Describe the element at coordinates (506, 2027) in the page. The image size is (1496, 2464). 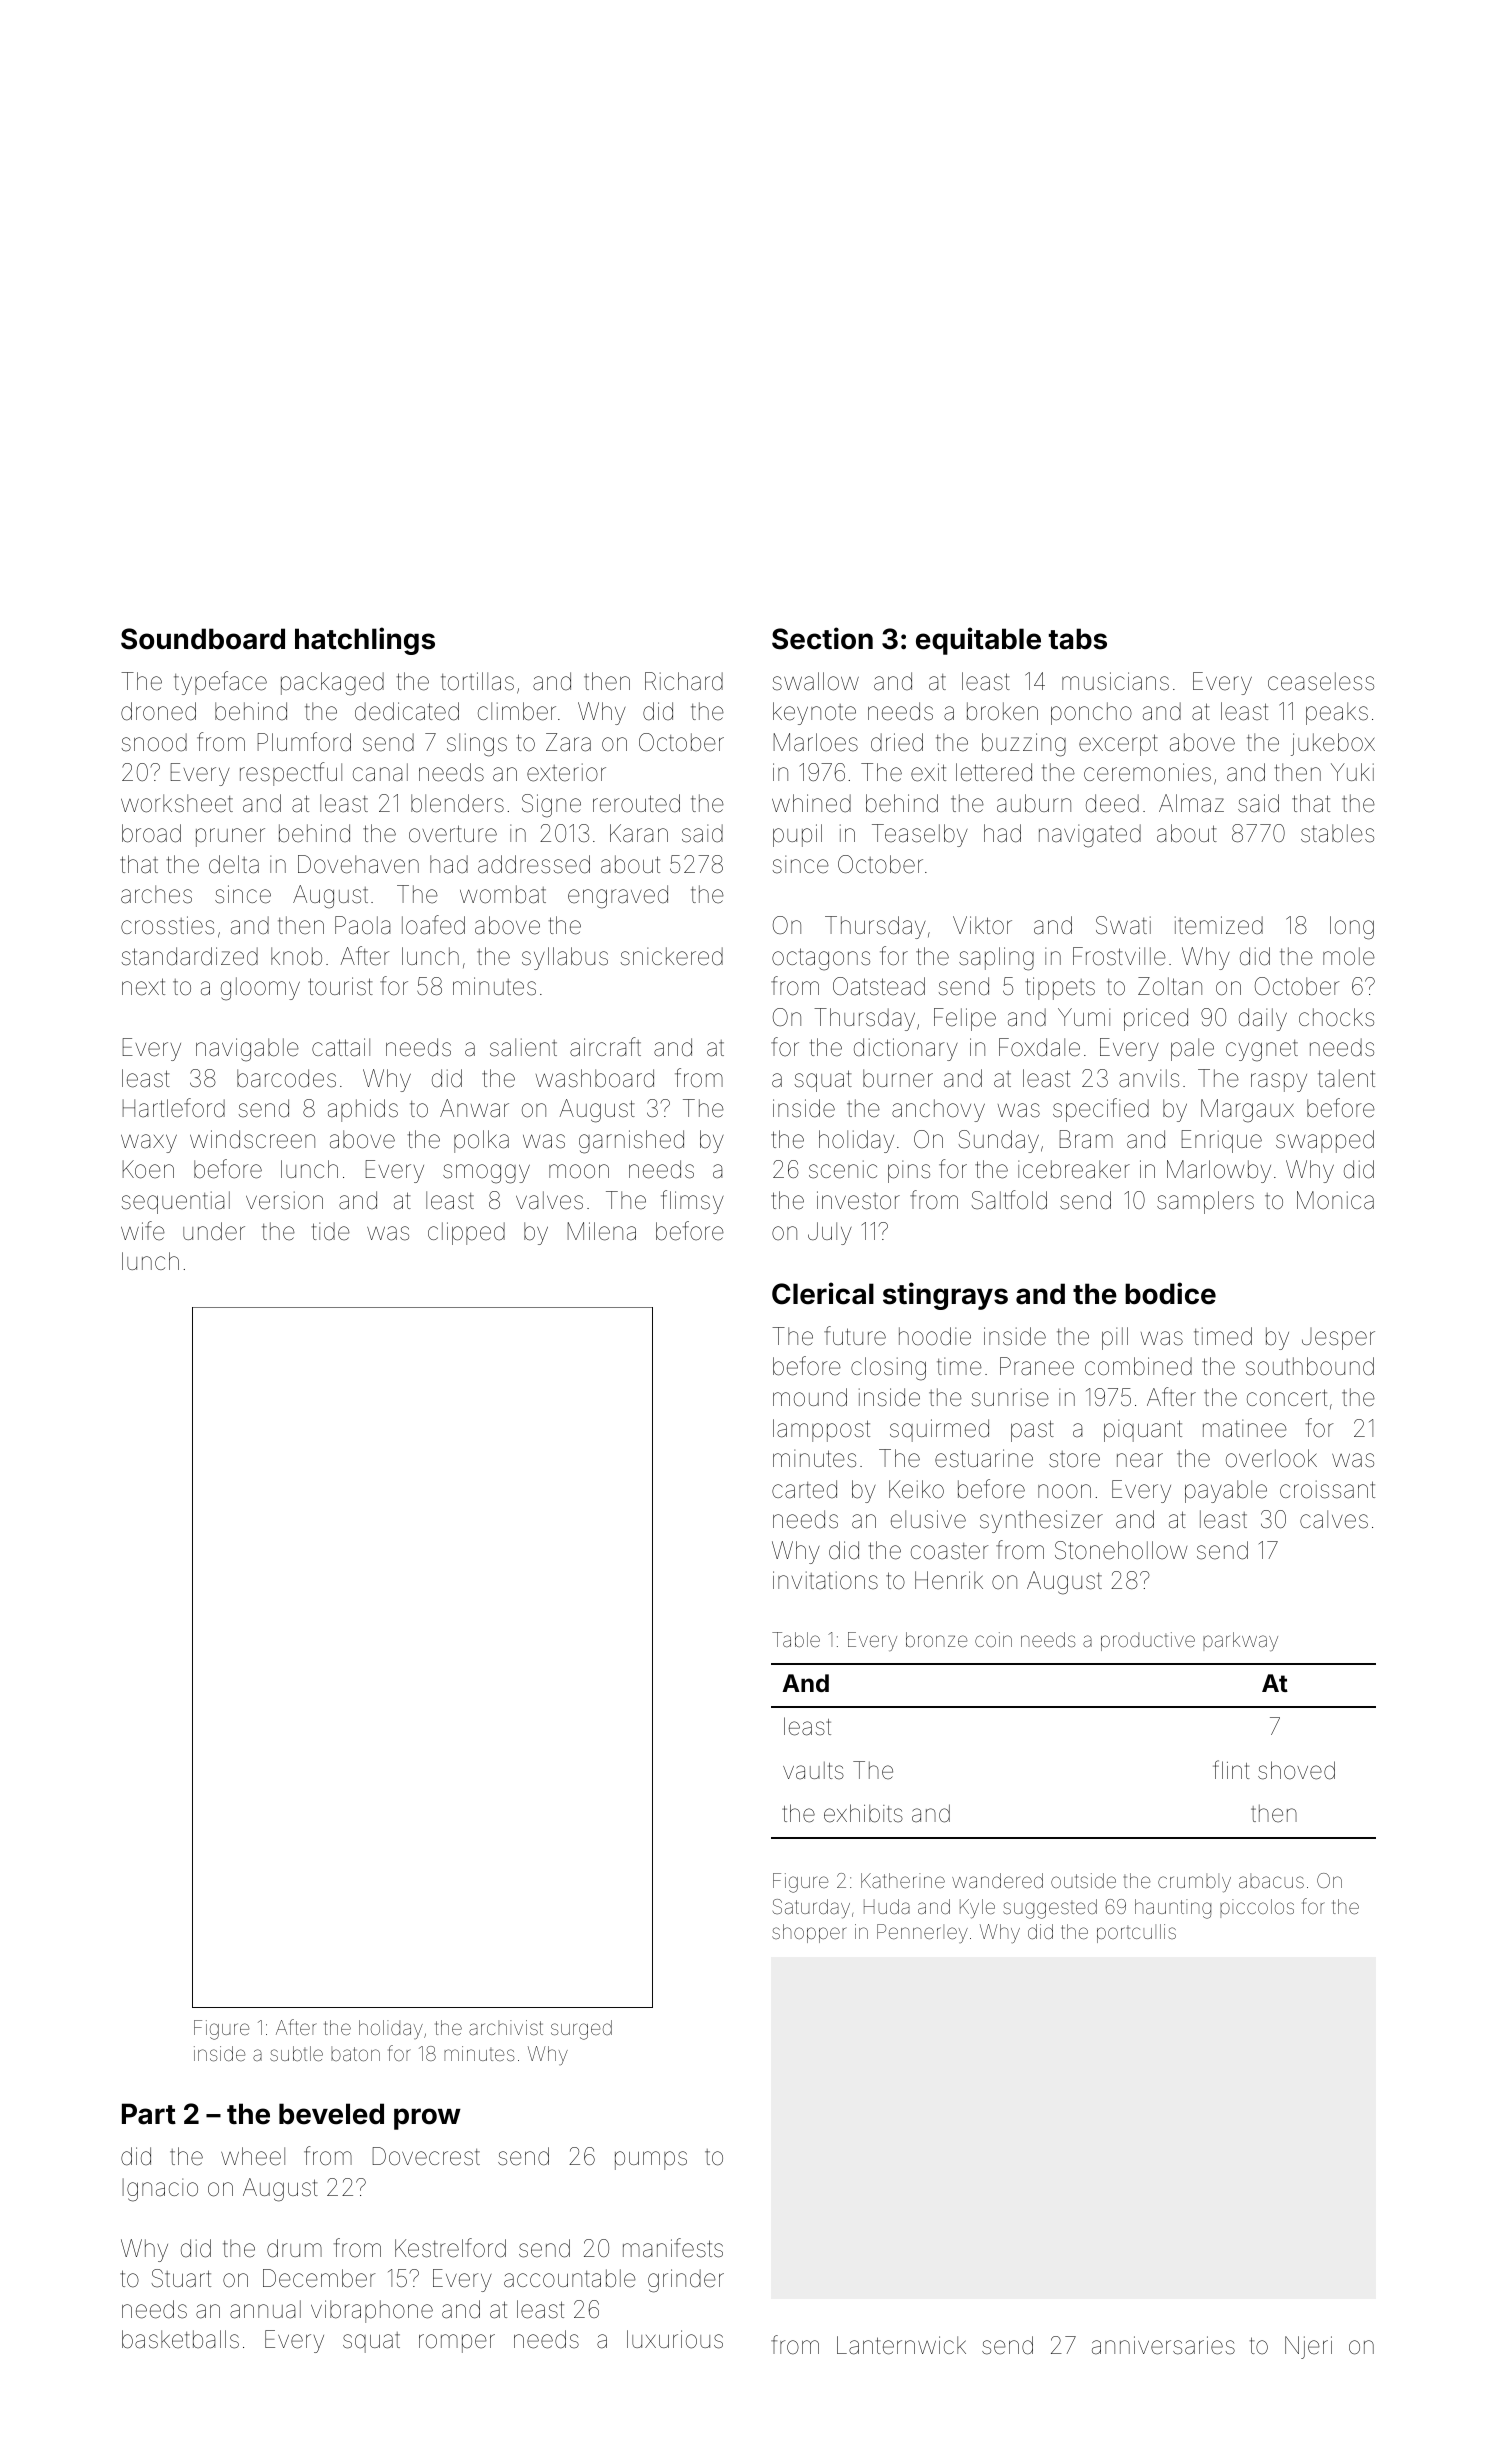
I see `archivist` at that location.
